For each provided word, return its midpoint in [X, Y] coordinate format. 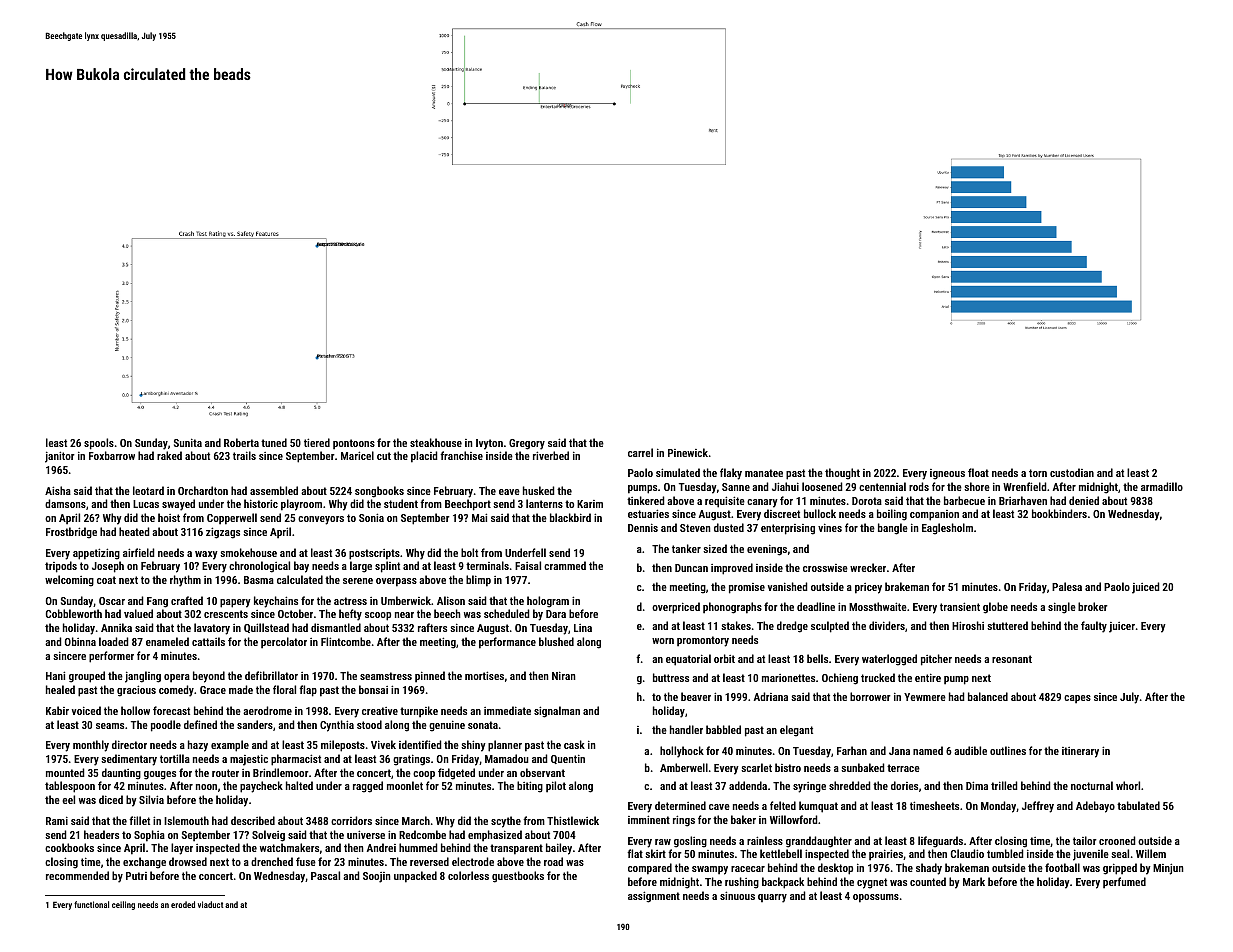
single [1062, 608]
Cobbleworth [74, 613]
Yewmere [925, 697]
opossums [876, 898]
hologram [548, 602]
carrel [640, 452]
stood [369, 724]
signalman [557, 712]
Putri [136, 876]
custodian [1072, 472]
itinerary [1080, 752]
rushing [742, 883]
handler [686, 729]
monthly [91, 746]
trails [244, 455]
